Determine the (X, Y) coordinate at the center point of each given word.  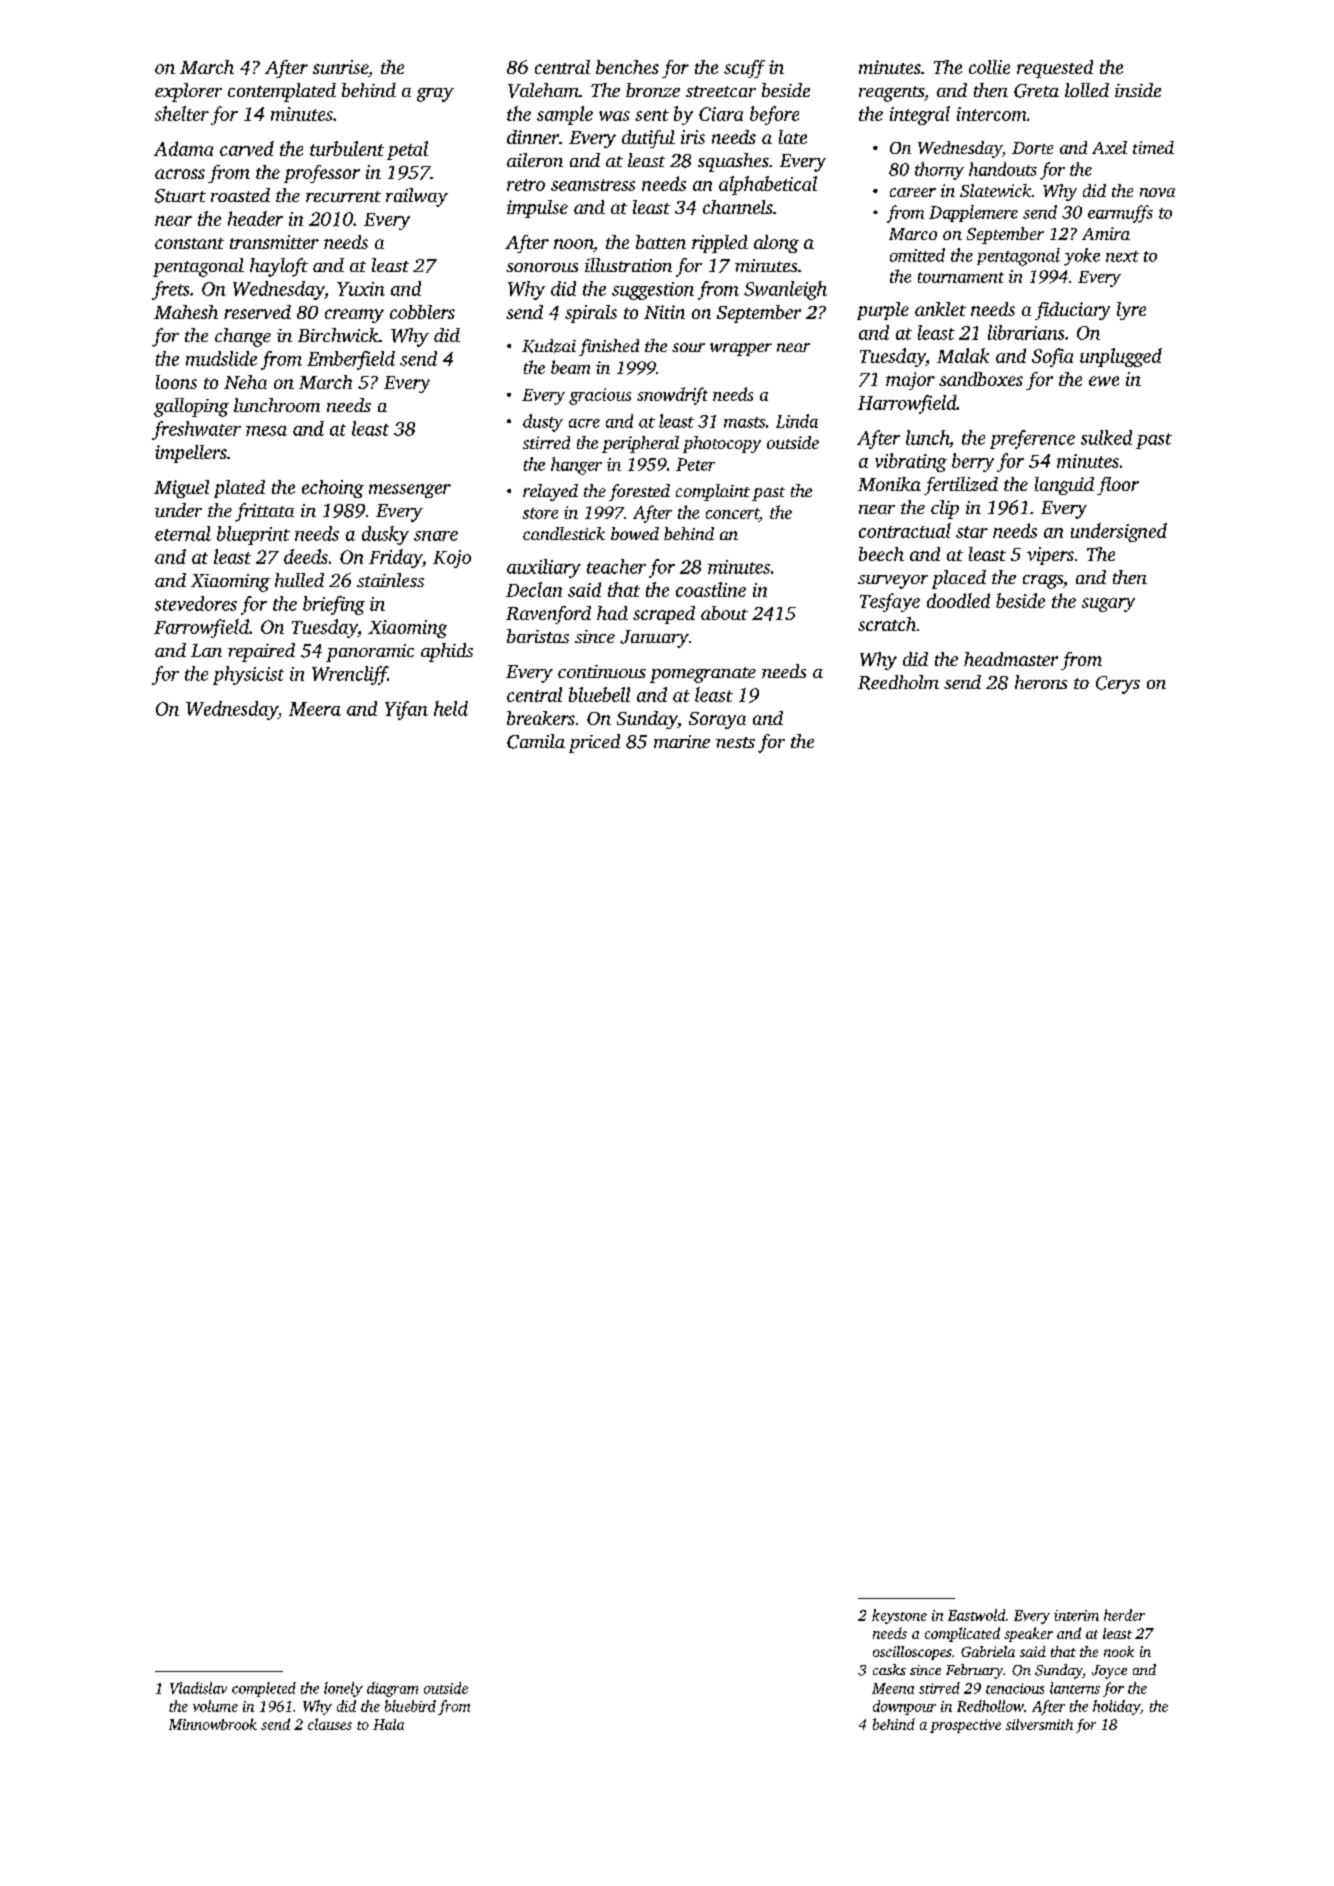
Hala (388, 1724)
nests (735, 742)
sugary (1108, 605)
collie (989, 67)
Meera (315, 709)
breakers (541, 718)
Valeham (543, 90)
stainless (390, 580)
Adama (183, 148)
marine (682, 741)
